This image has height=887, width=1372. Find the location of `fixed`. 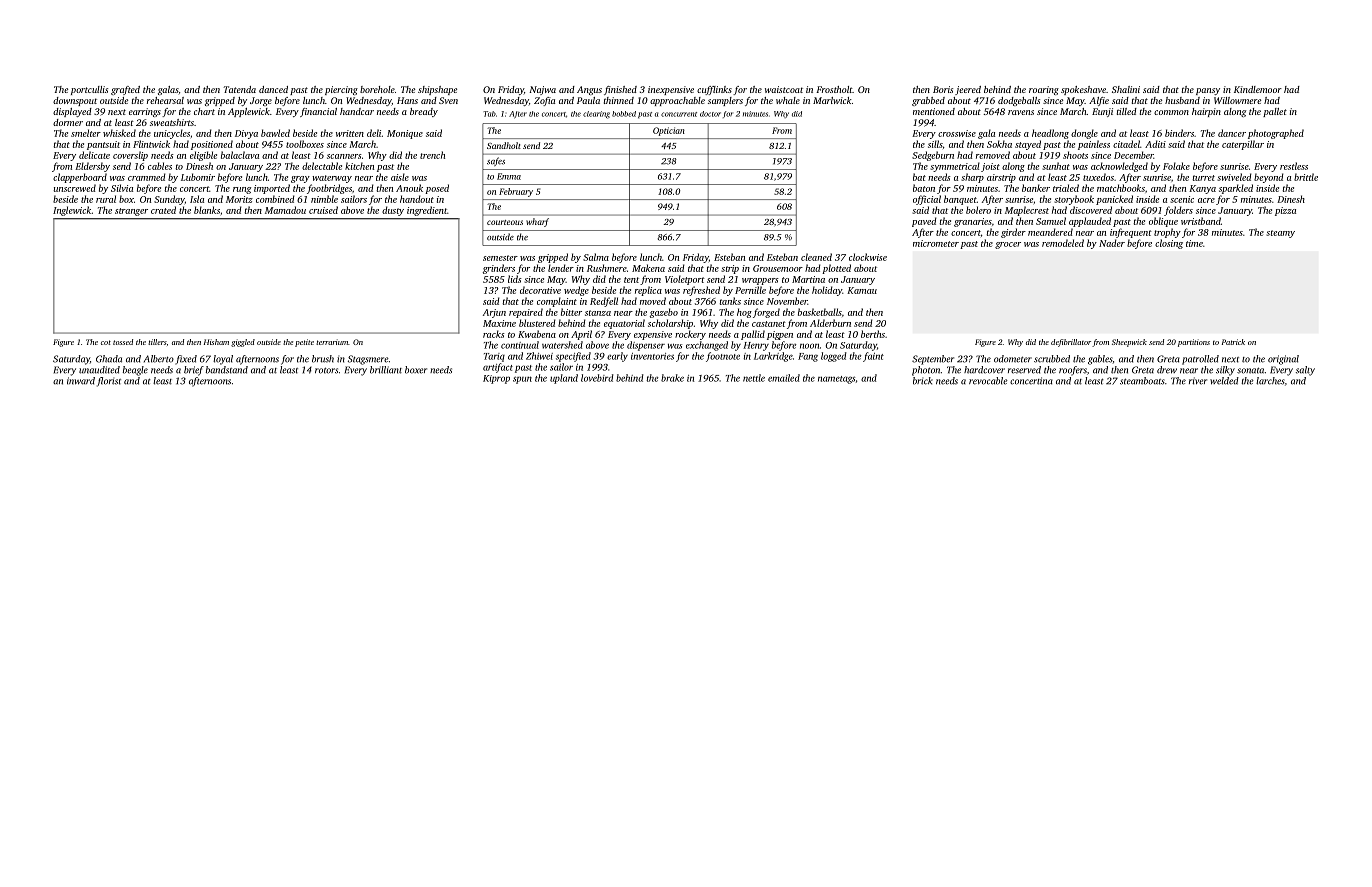

fixed is located at coordinates (186, 360).
